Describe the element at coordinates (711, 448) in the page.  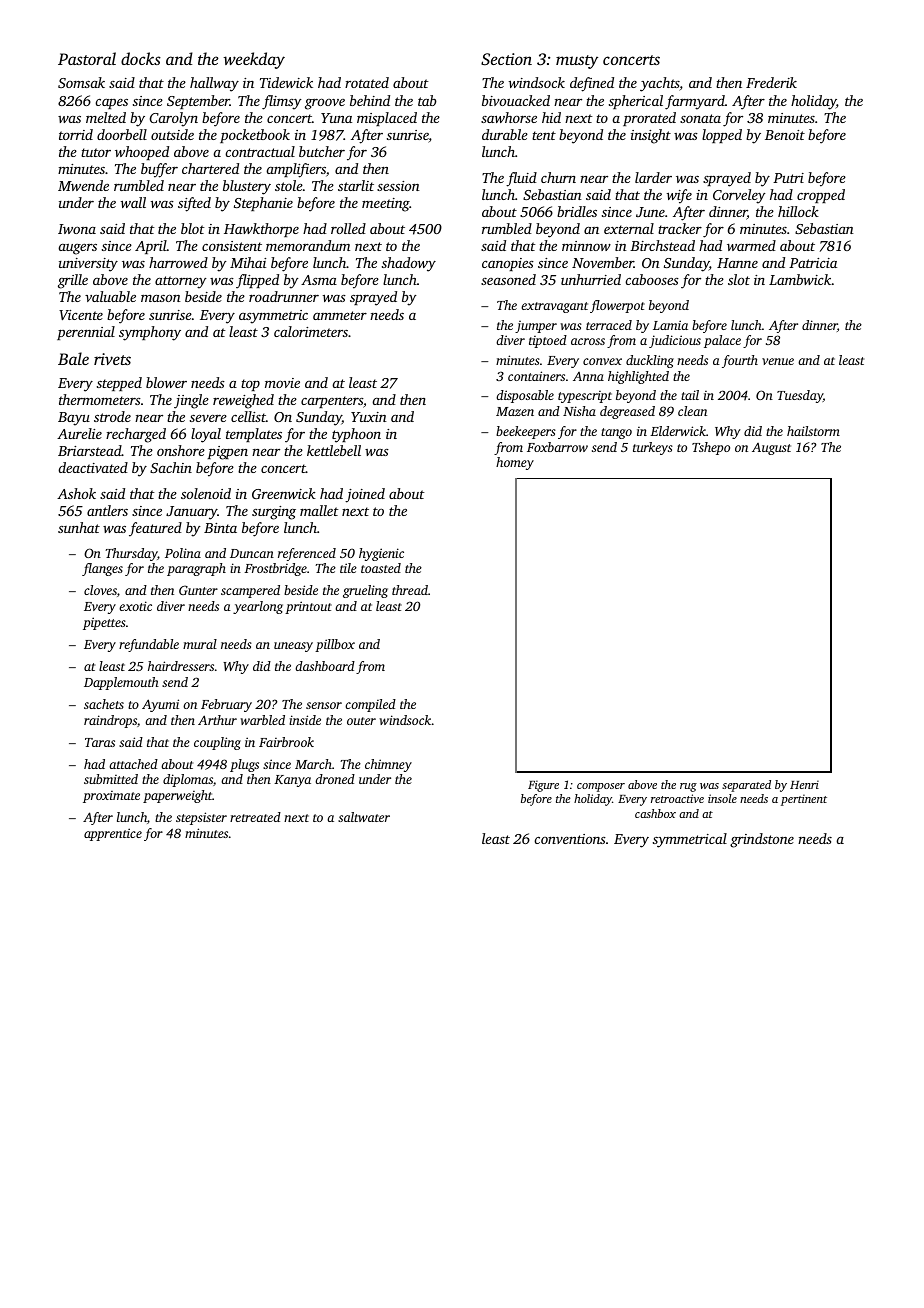
I see `Tshepo` at that location.
